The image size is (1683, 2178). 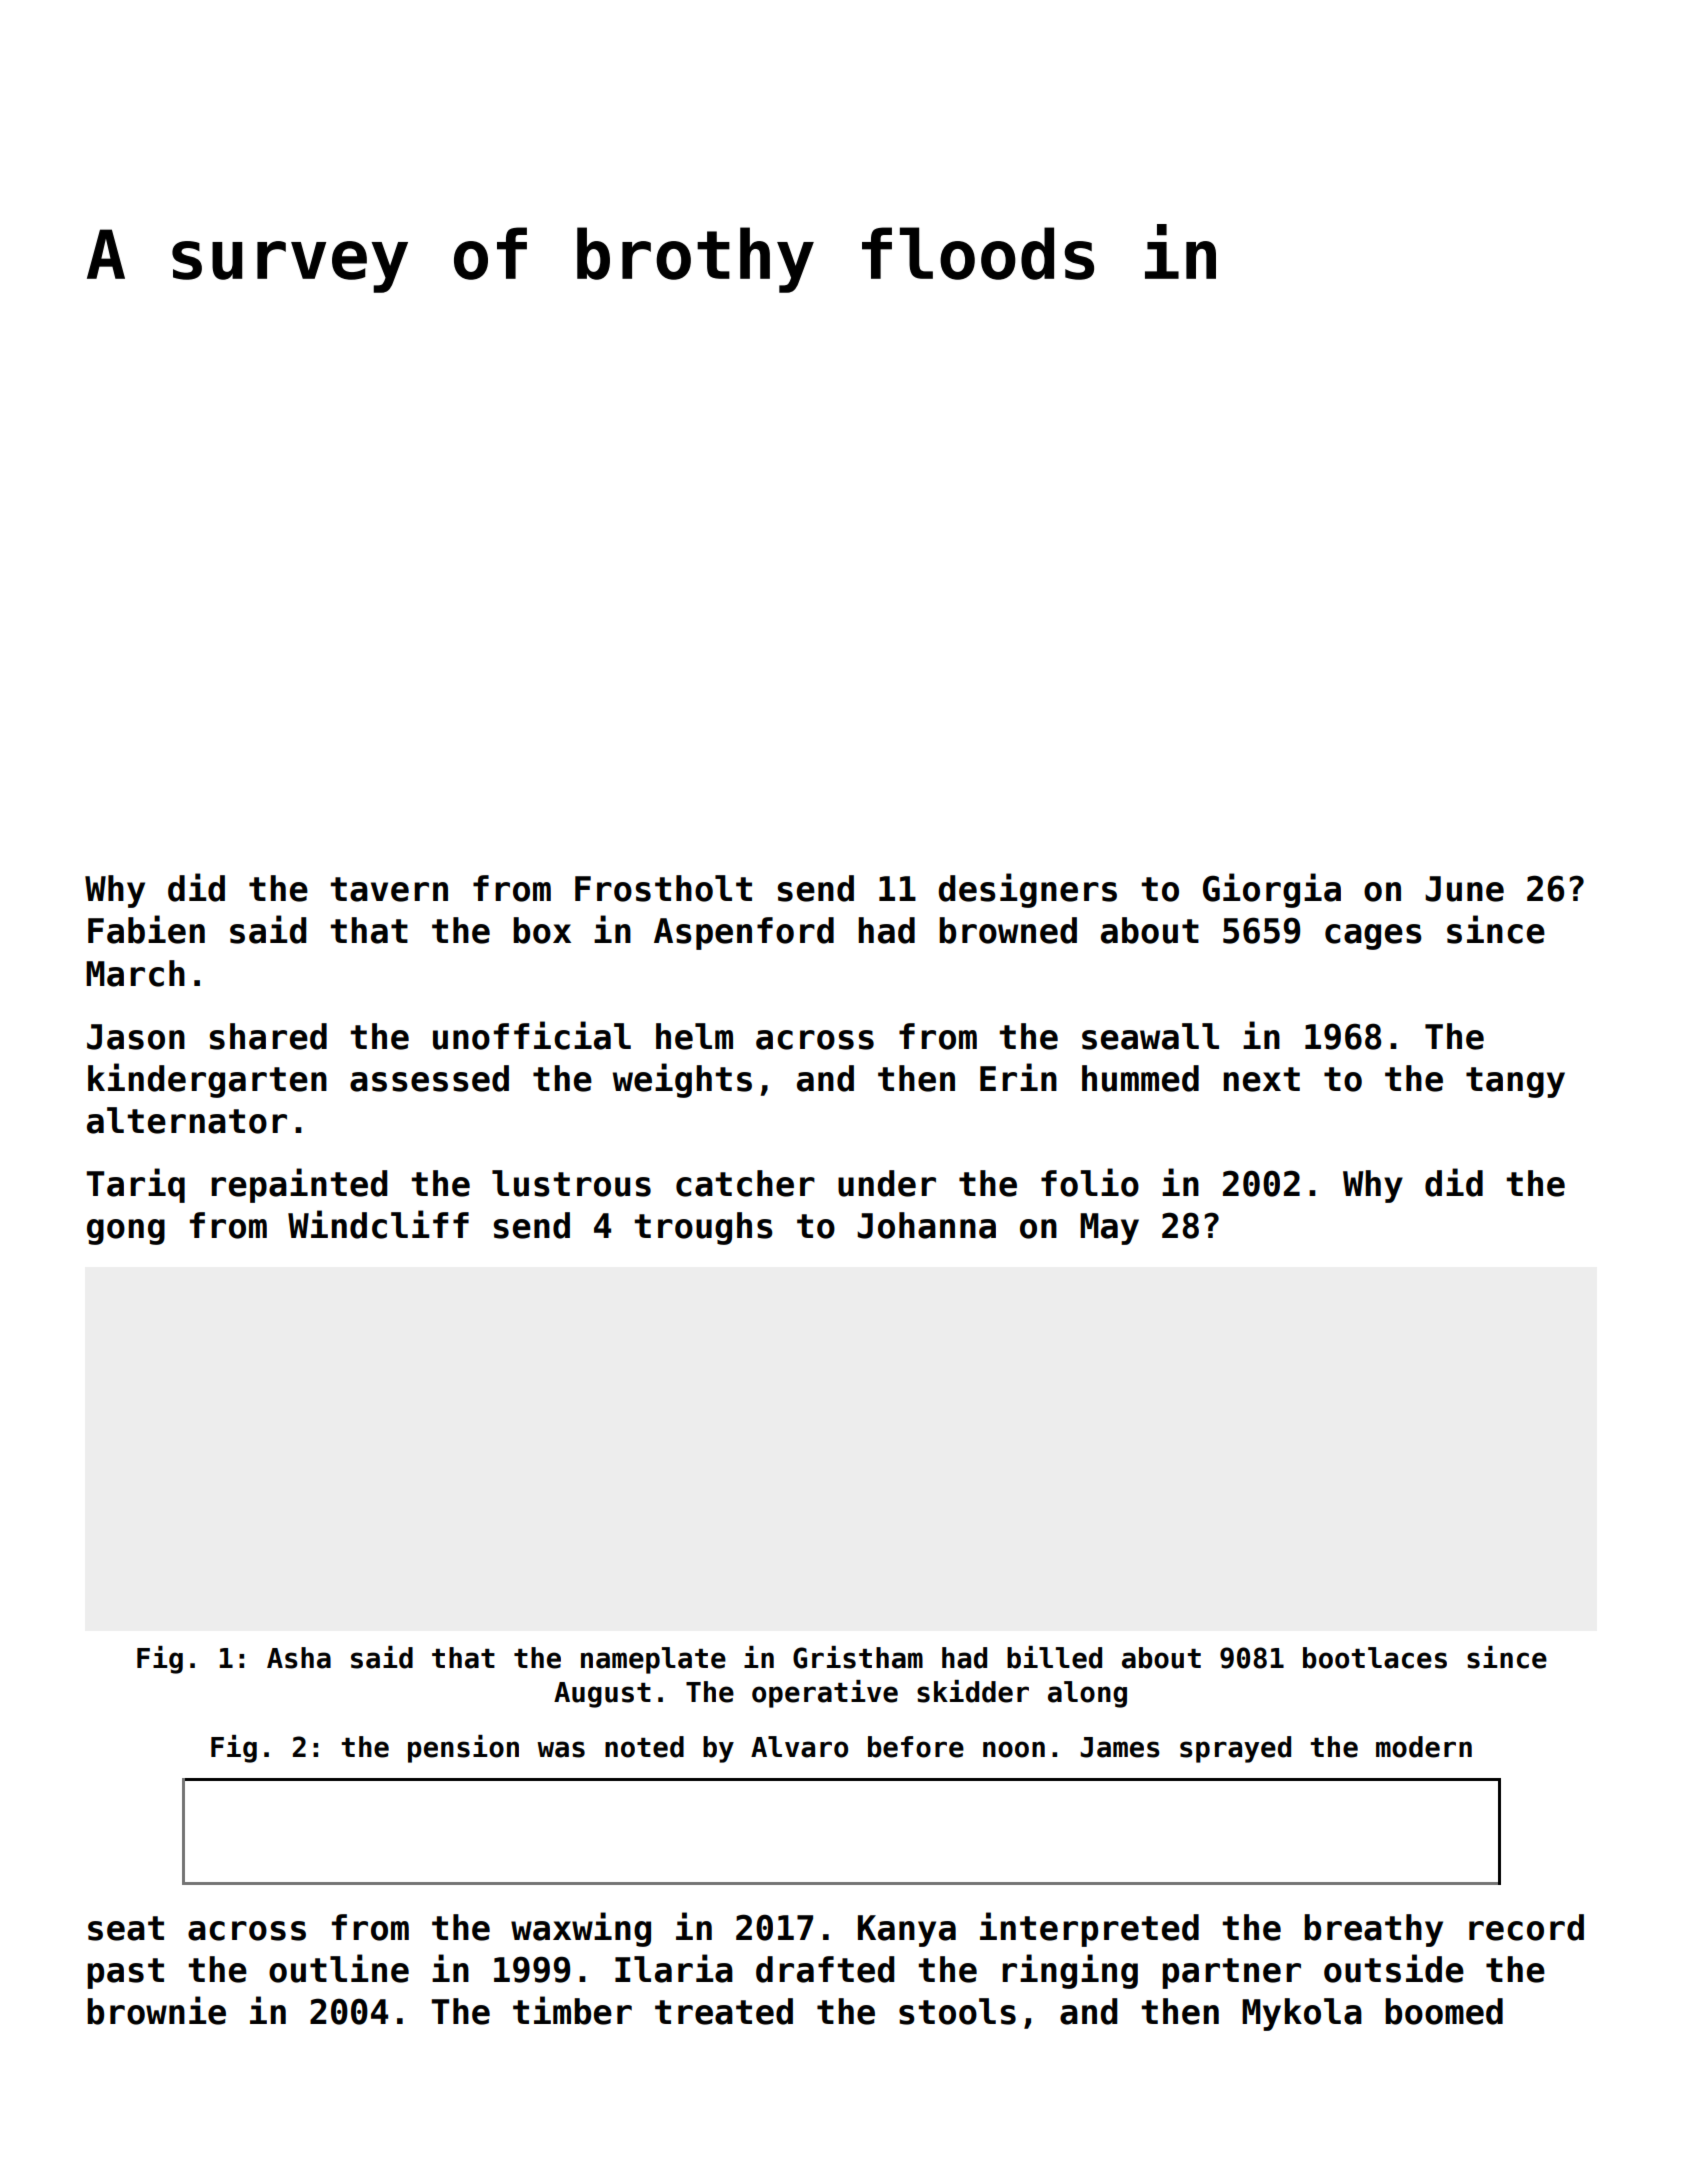 I want to click on catcher, so click(x=745, y=1183).
